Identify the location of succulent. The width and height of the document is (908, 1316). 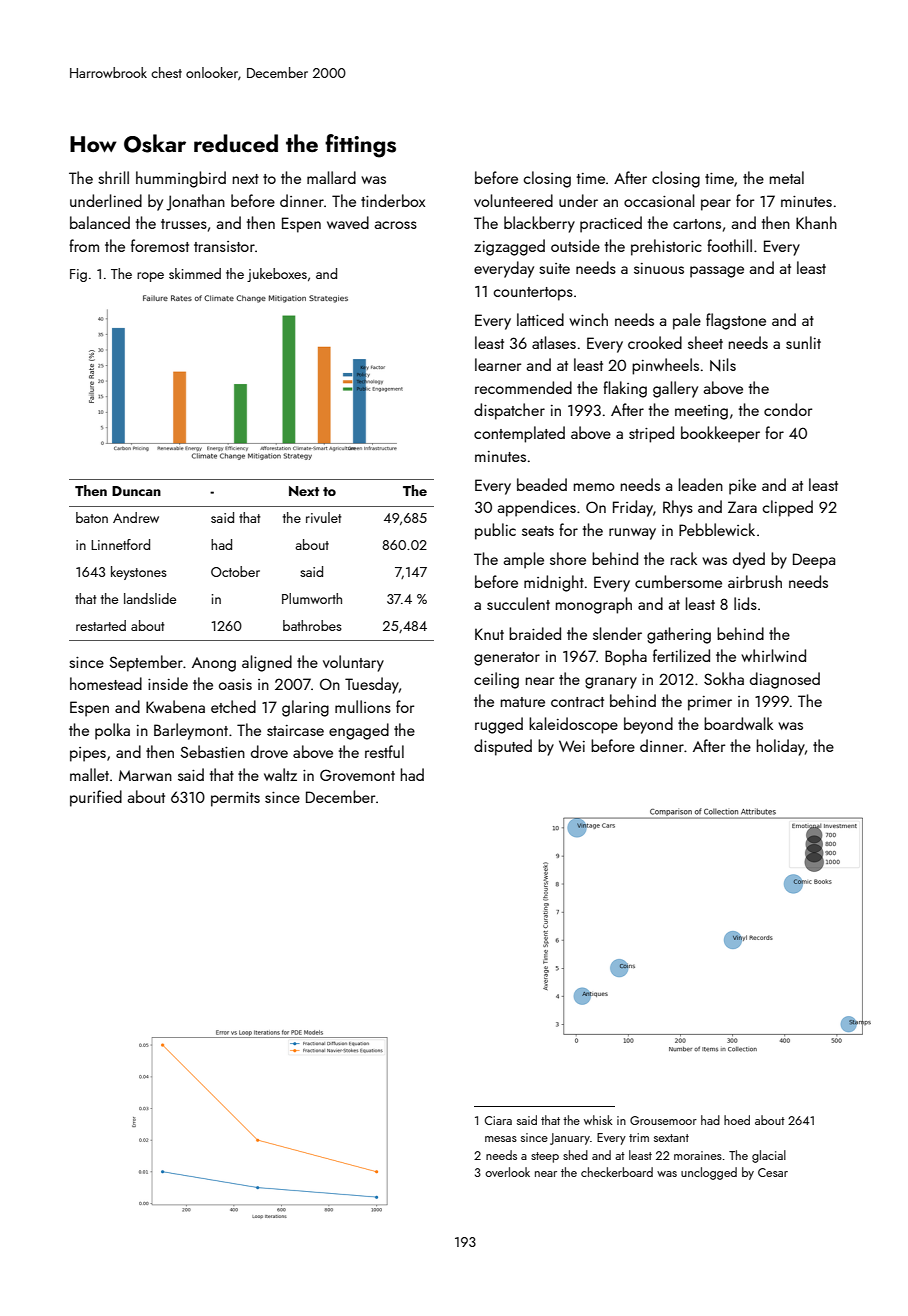
(518, 603).
